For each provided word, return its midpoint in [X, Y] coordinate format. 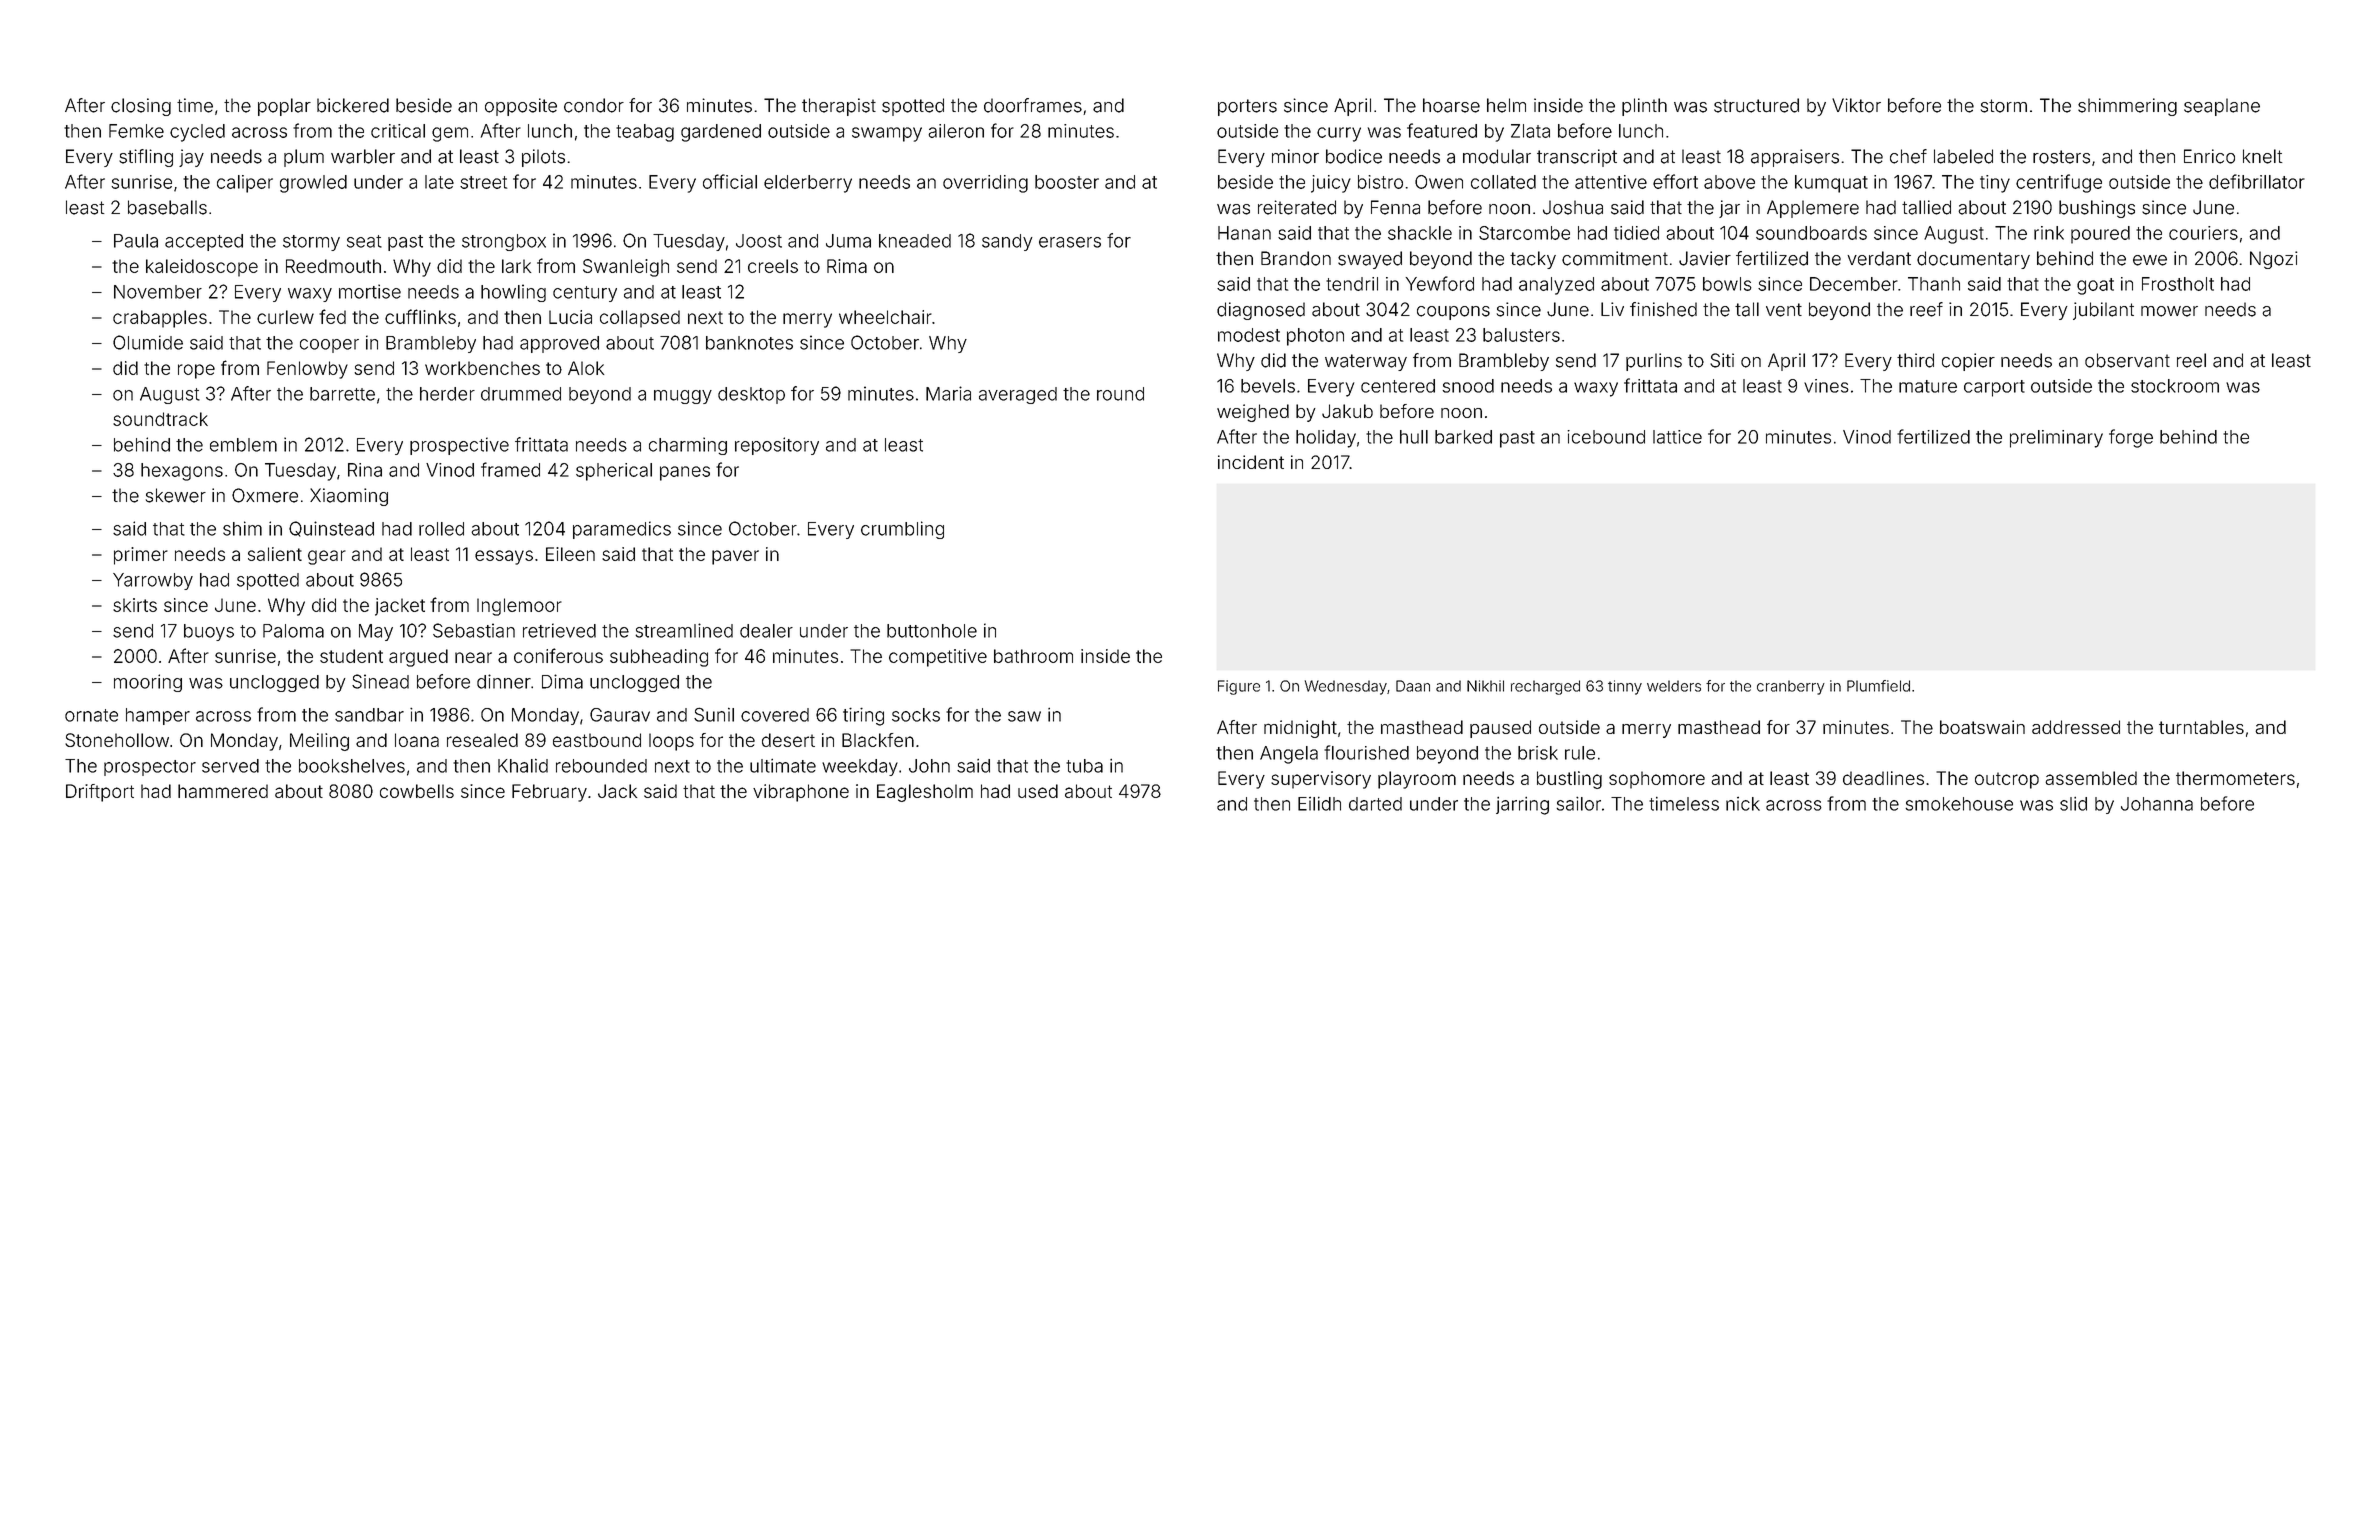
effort [1675, 181]
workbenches [482, 368]
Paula [136, 241]
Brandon [1296, 258]
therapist [839, 107]
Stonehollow [117, 740]
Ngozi [2273, 260]
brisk [1538, 753]
